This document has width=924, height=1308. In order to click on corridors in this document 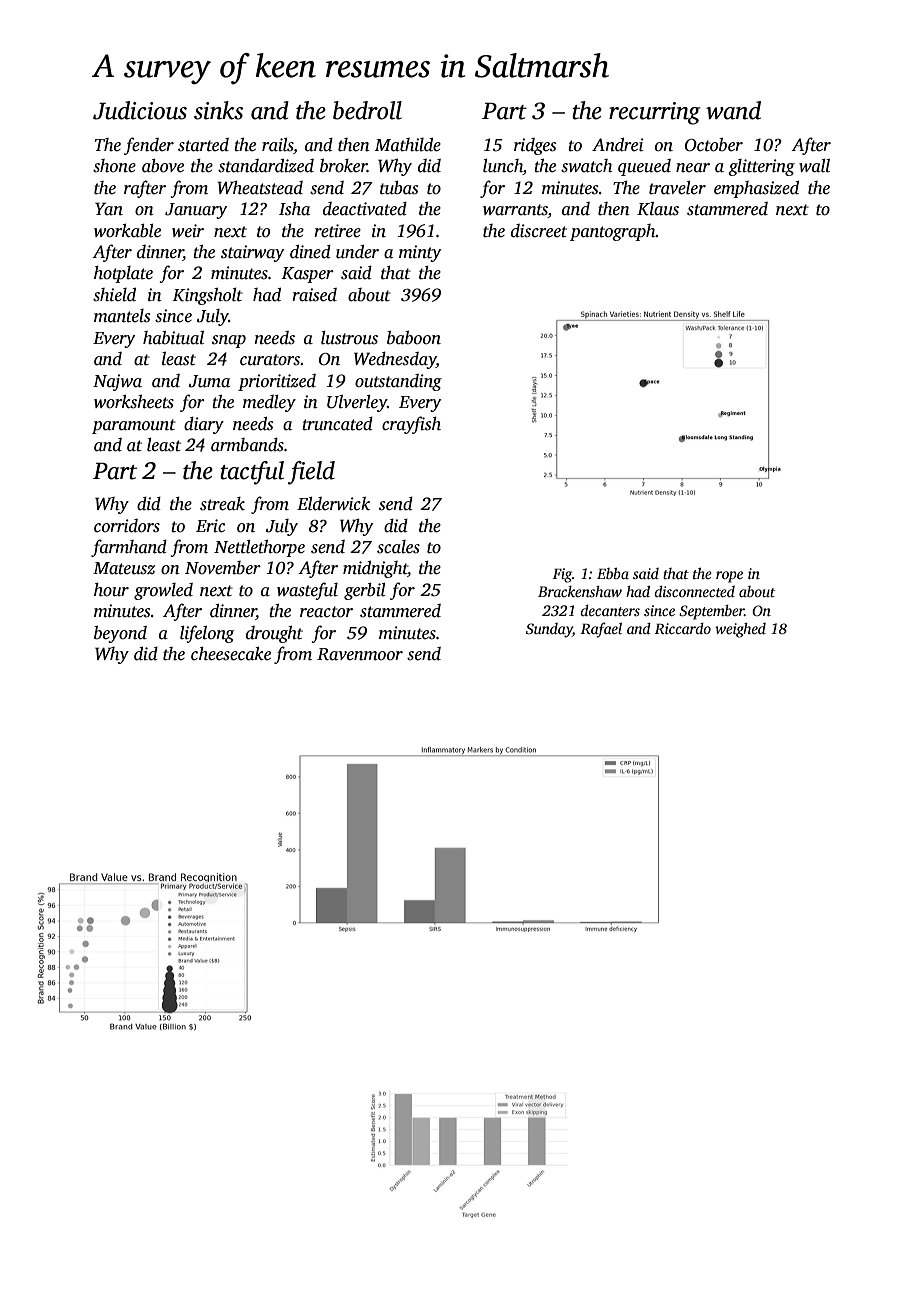, I will do `click(127, 526)`.
